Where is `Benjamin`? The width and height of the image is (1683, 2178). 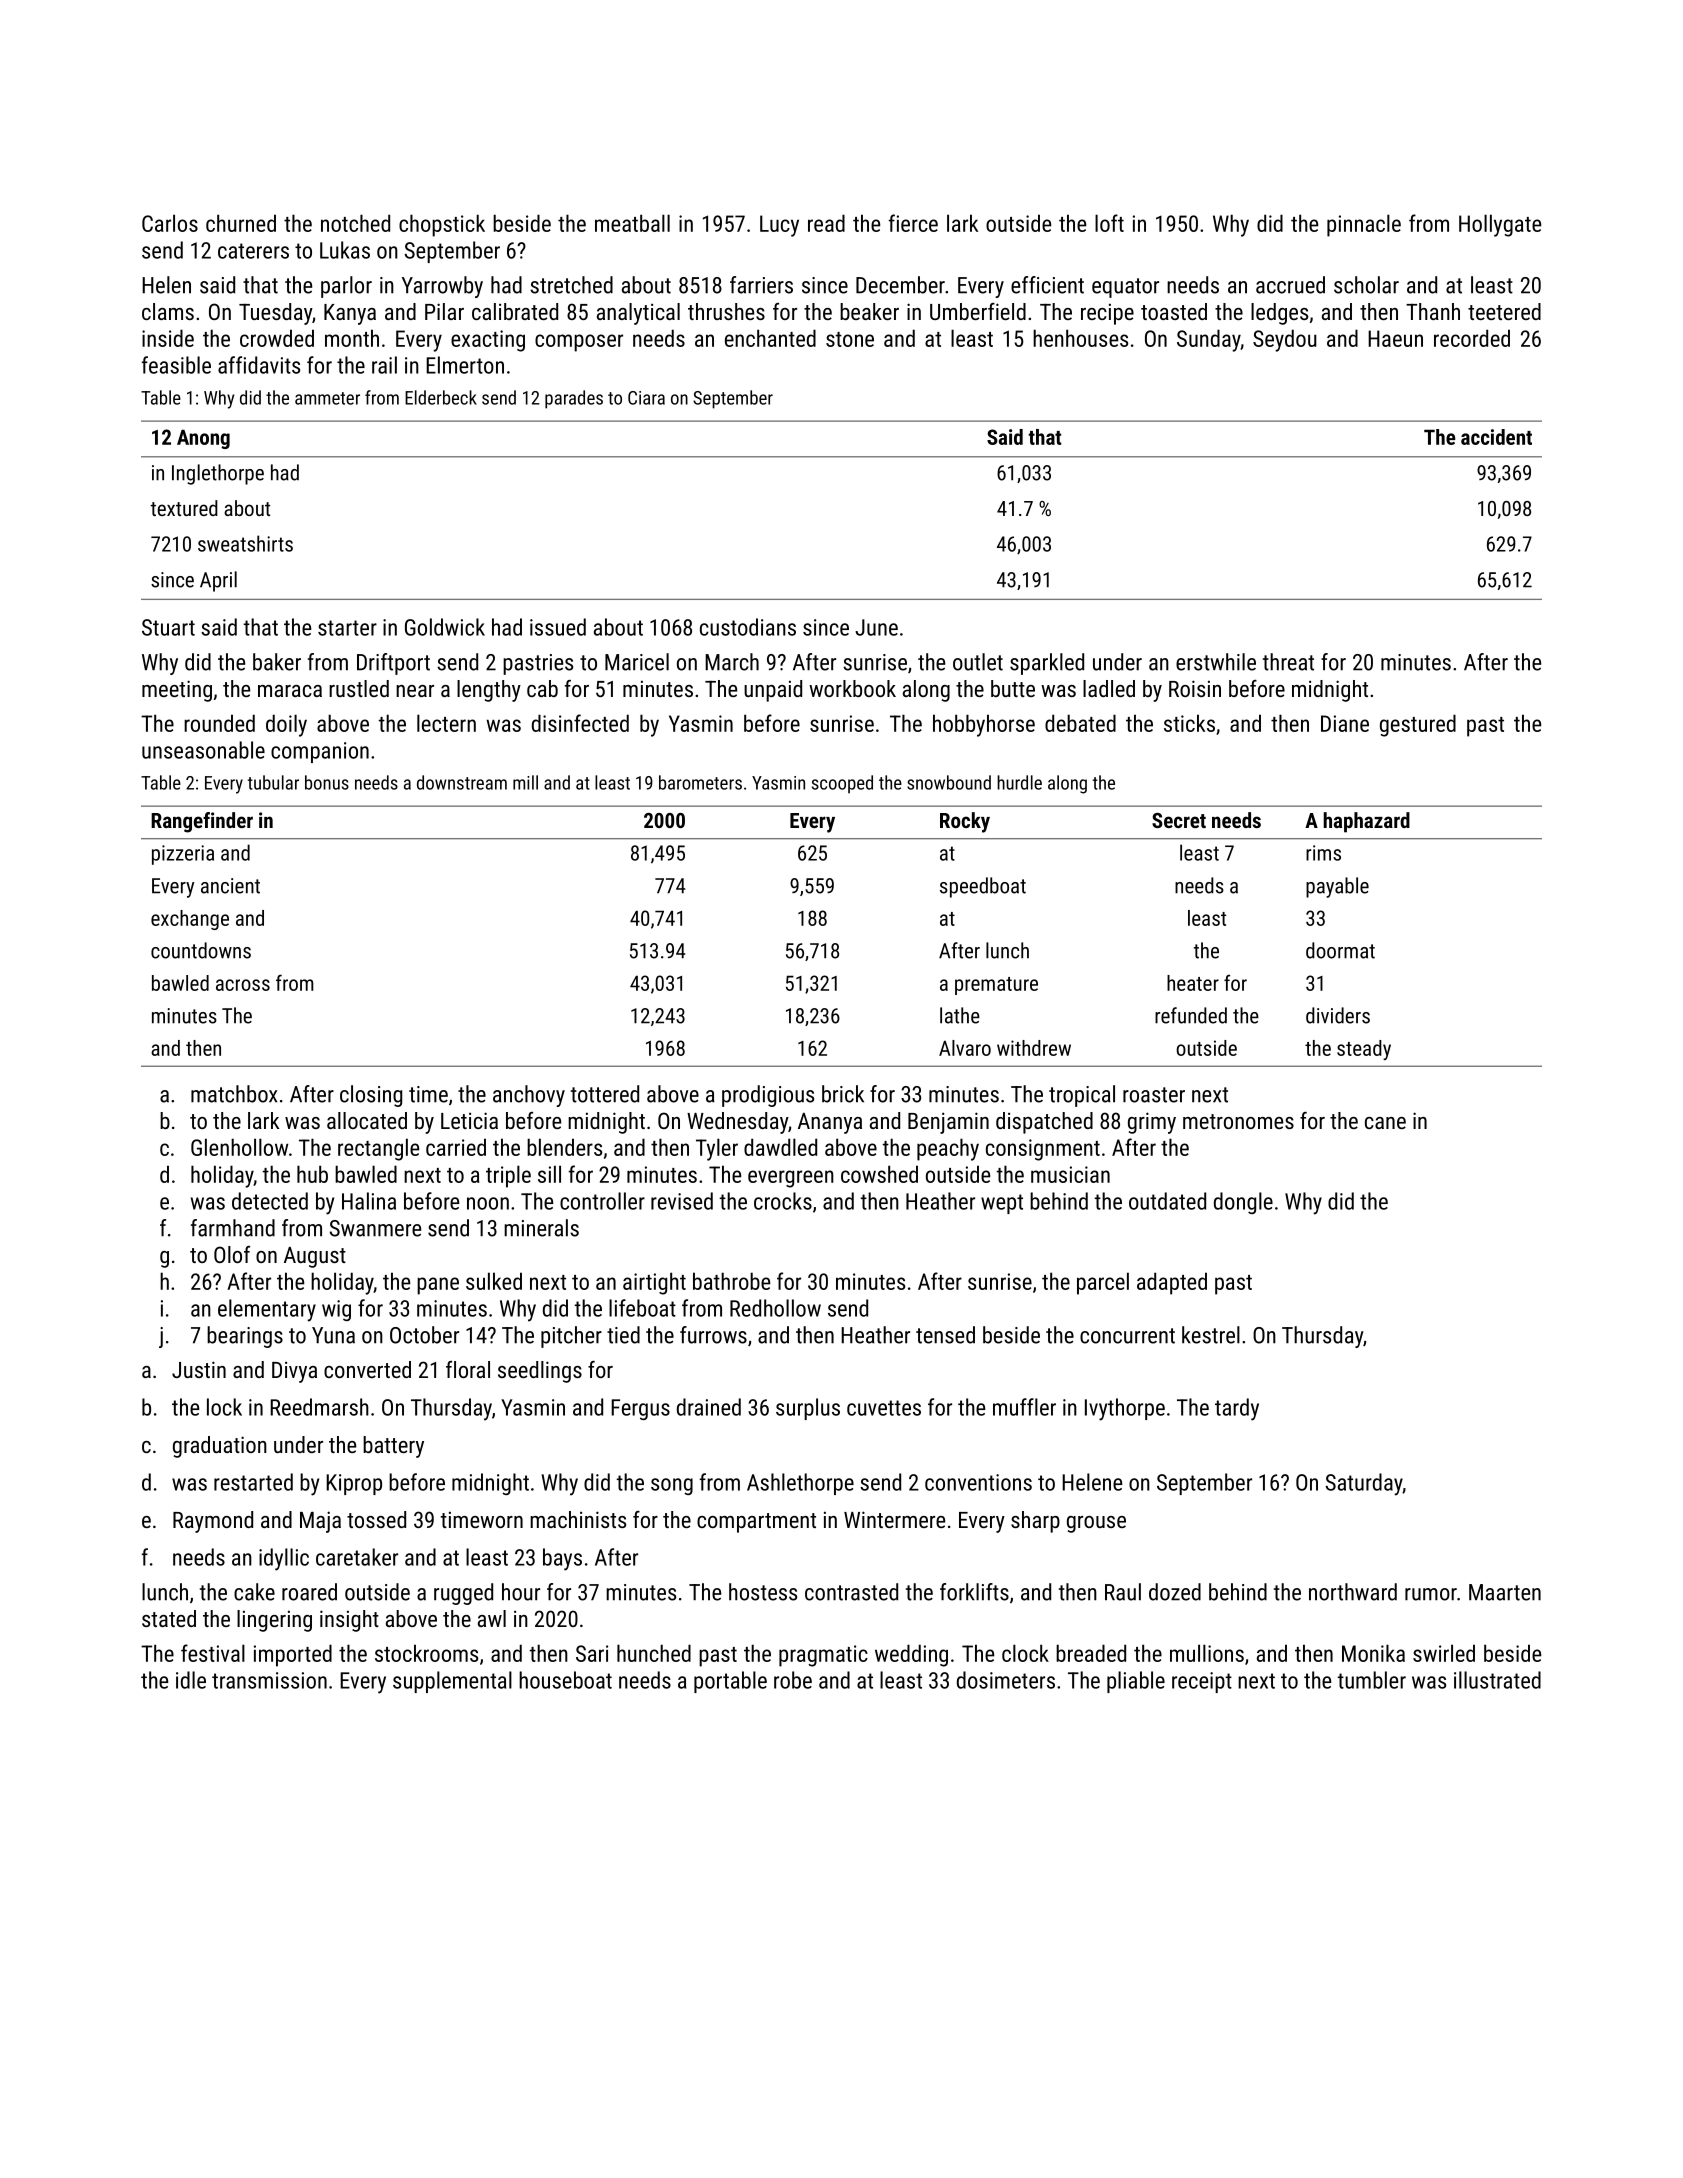
Benjamin is located at coordinates (948, 1123).
